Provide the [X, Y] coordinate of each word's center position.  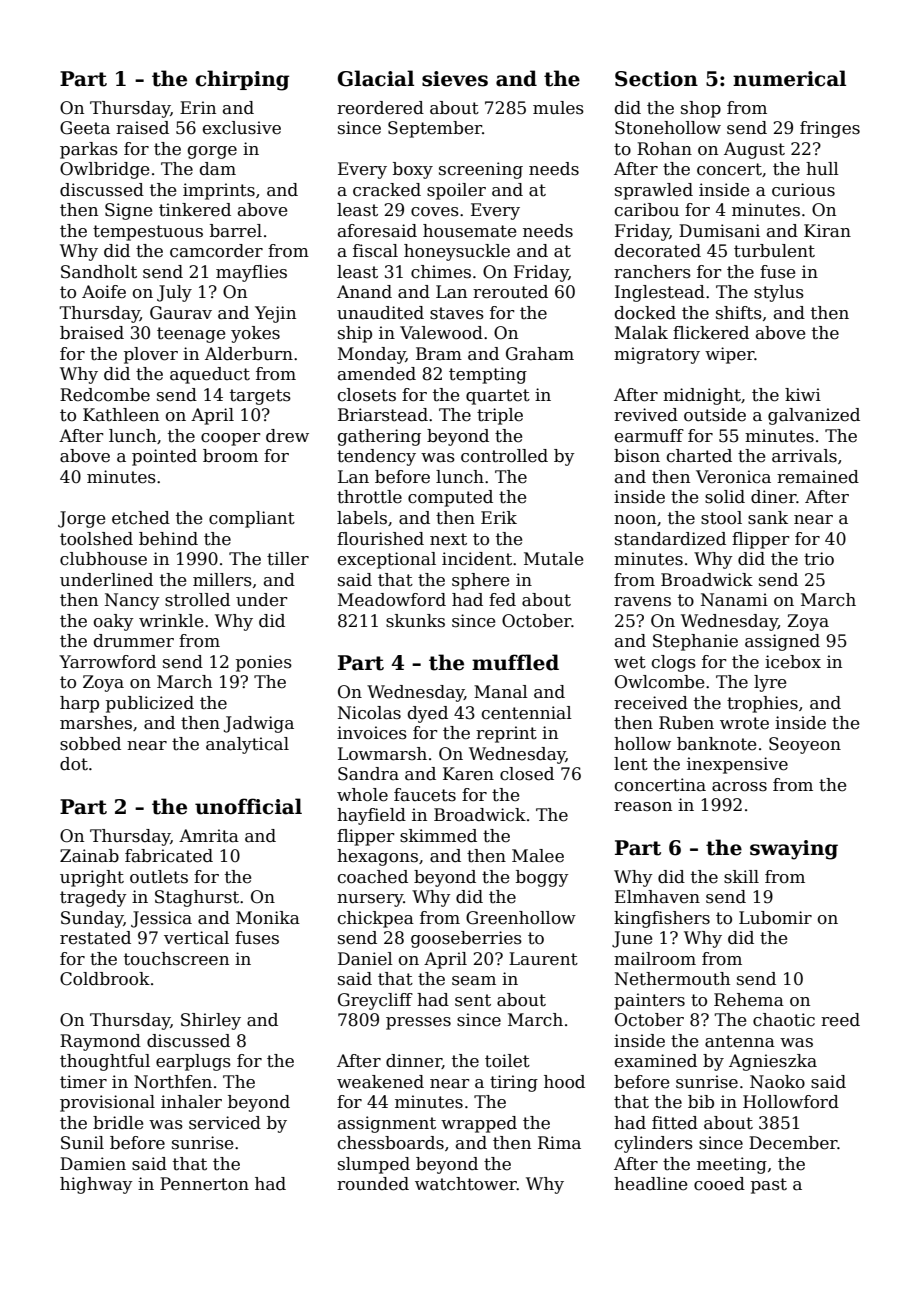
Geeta [85, 128]
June [632, 939]
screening [481, 170]
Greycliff [375, 1001]
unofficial [248, 806]
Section [656, 79]
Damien [93, 1164]
